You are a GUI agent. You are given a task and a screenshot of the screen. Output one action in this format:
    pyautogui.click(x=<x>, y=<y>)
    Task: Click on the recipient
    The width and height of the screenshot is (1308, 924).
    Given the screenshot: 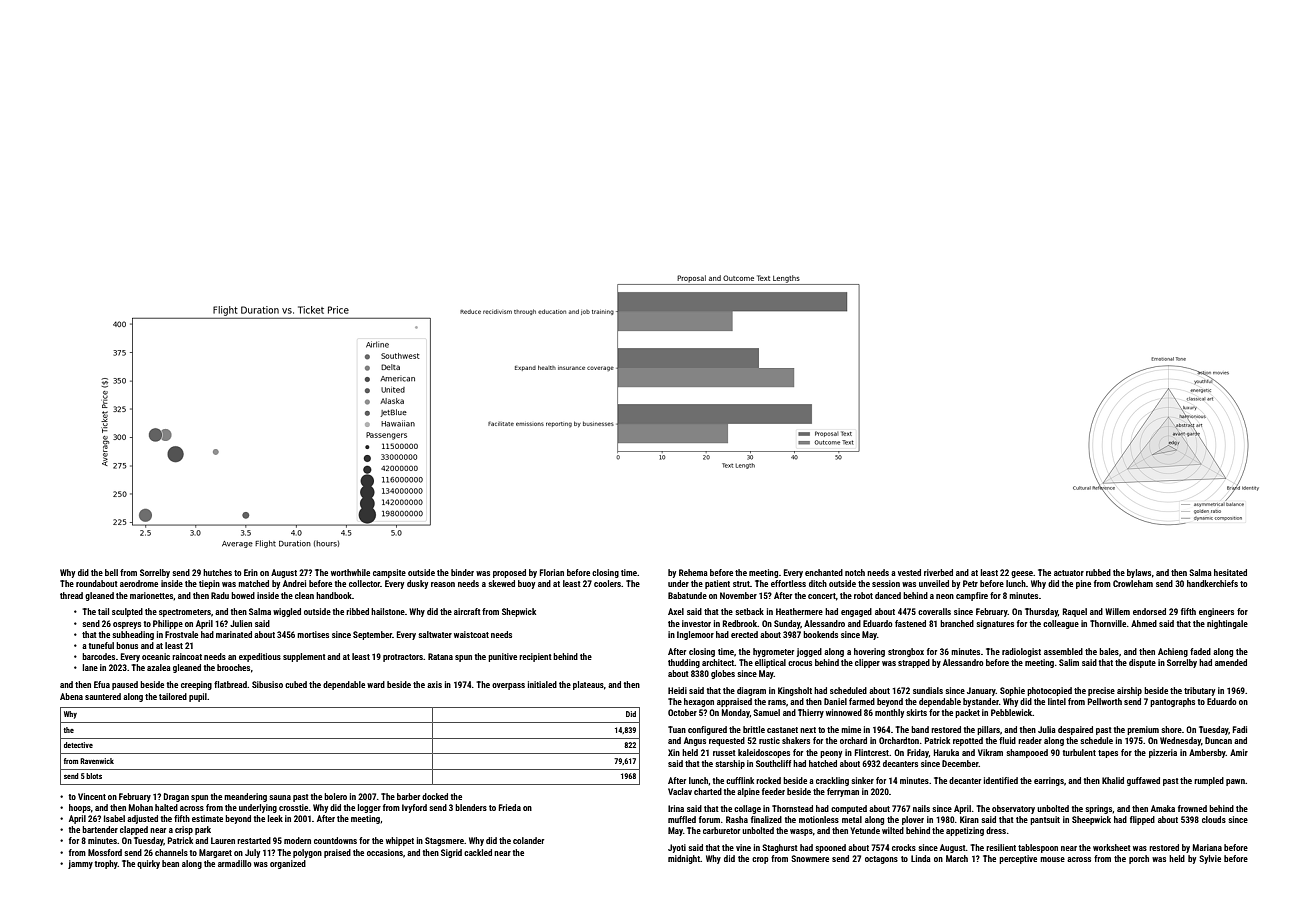 What is the action you would take?
    pyautogui.click(x=535, y=657)
